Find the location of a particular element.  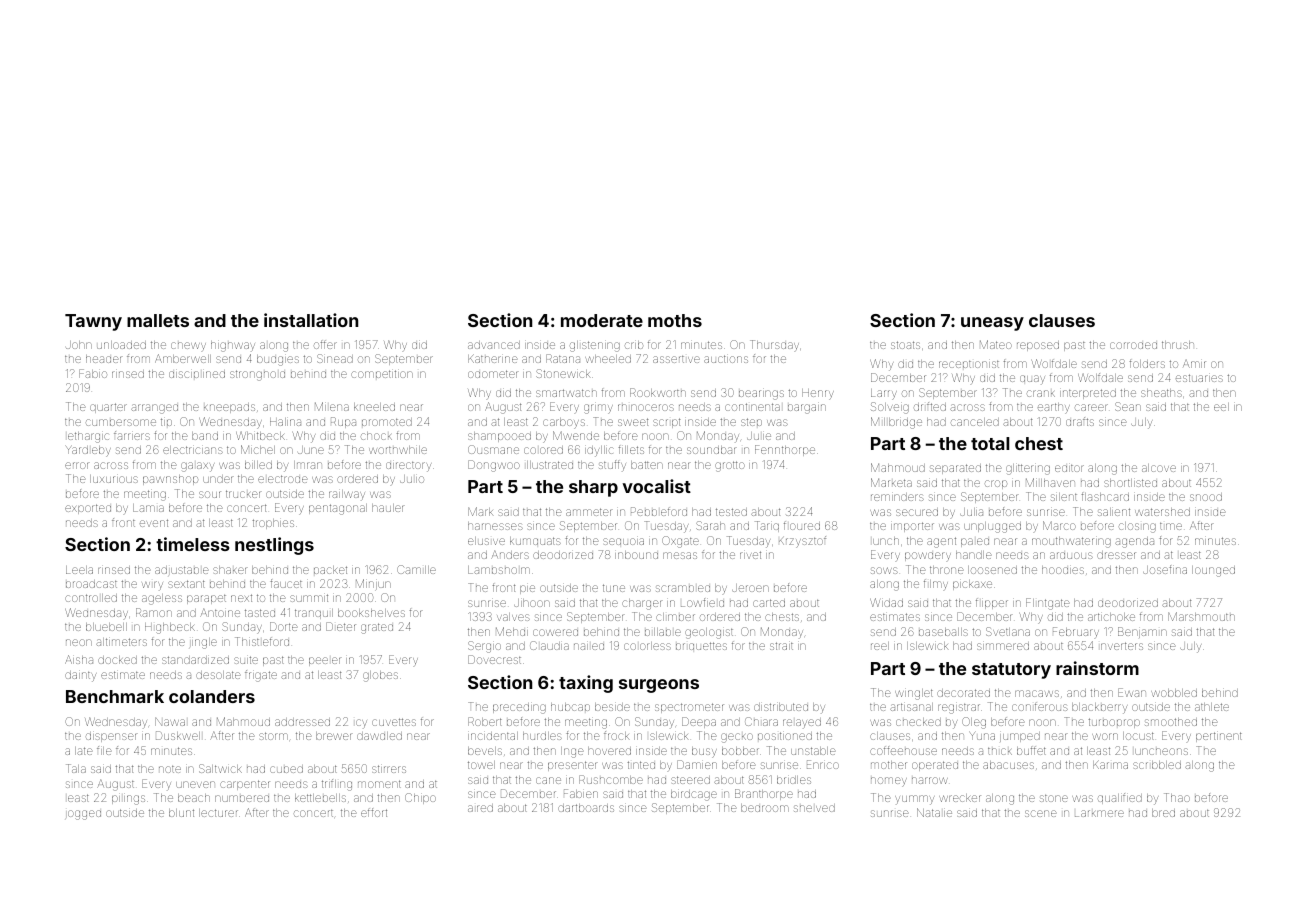

Lambsholm is located at coordinates (499, 570).
